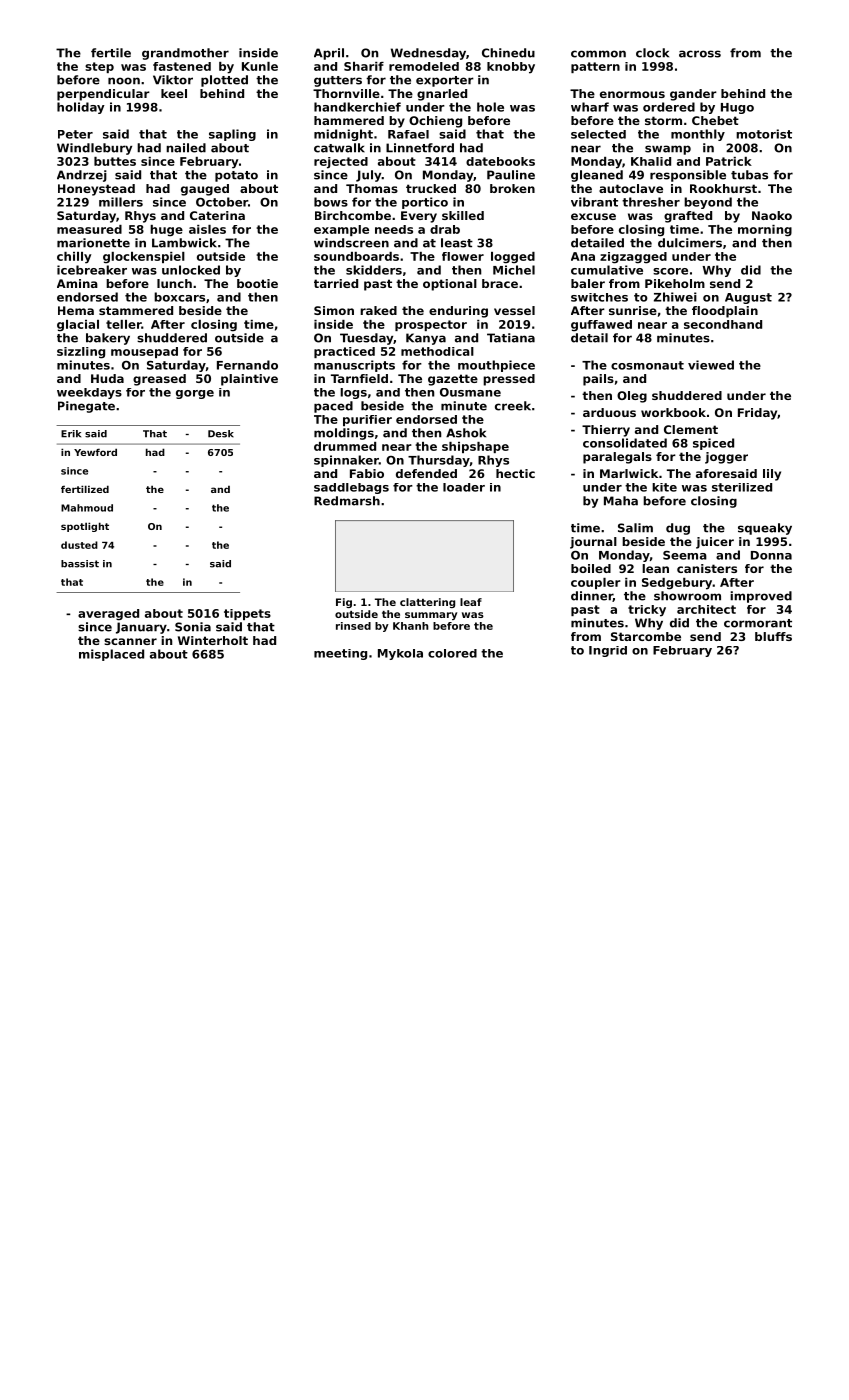 The height and width of the screenshot is (1400, 849). What do you see at coordinates (111, 53) in the screenshot?
I see `fertile` at bounding box center [111, 53].
